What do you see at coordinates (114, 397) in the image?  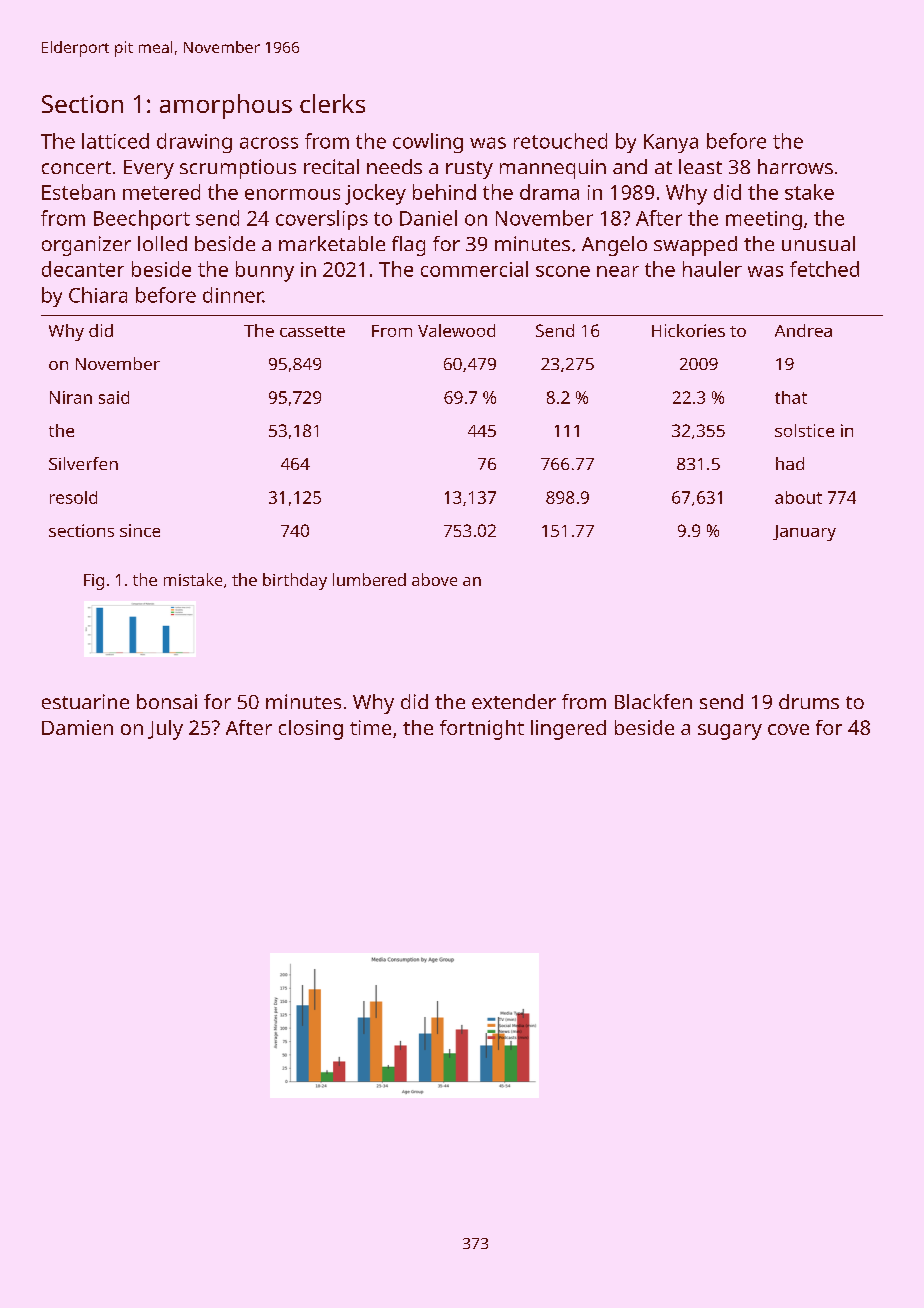 I see `said` at bounding box center [114, 397].
